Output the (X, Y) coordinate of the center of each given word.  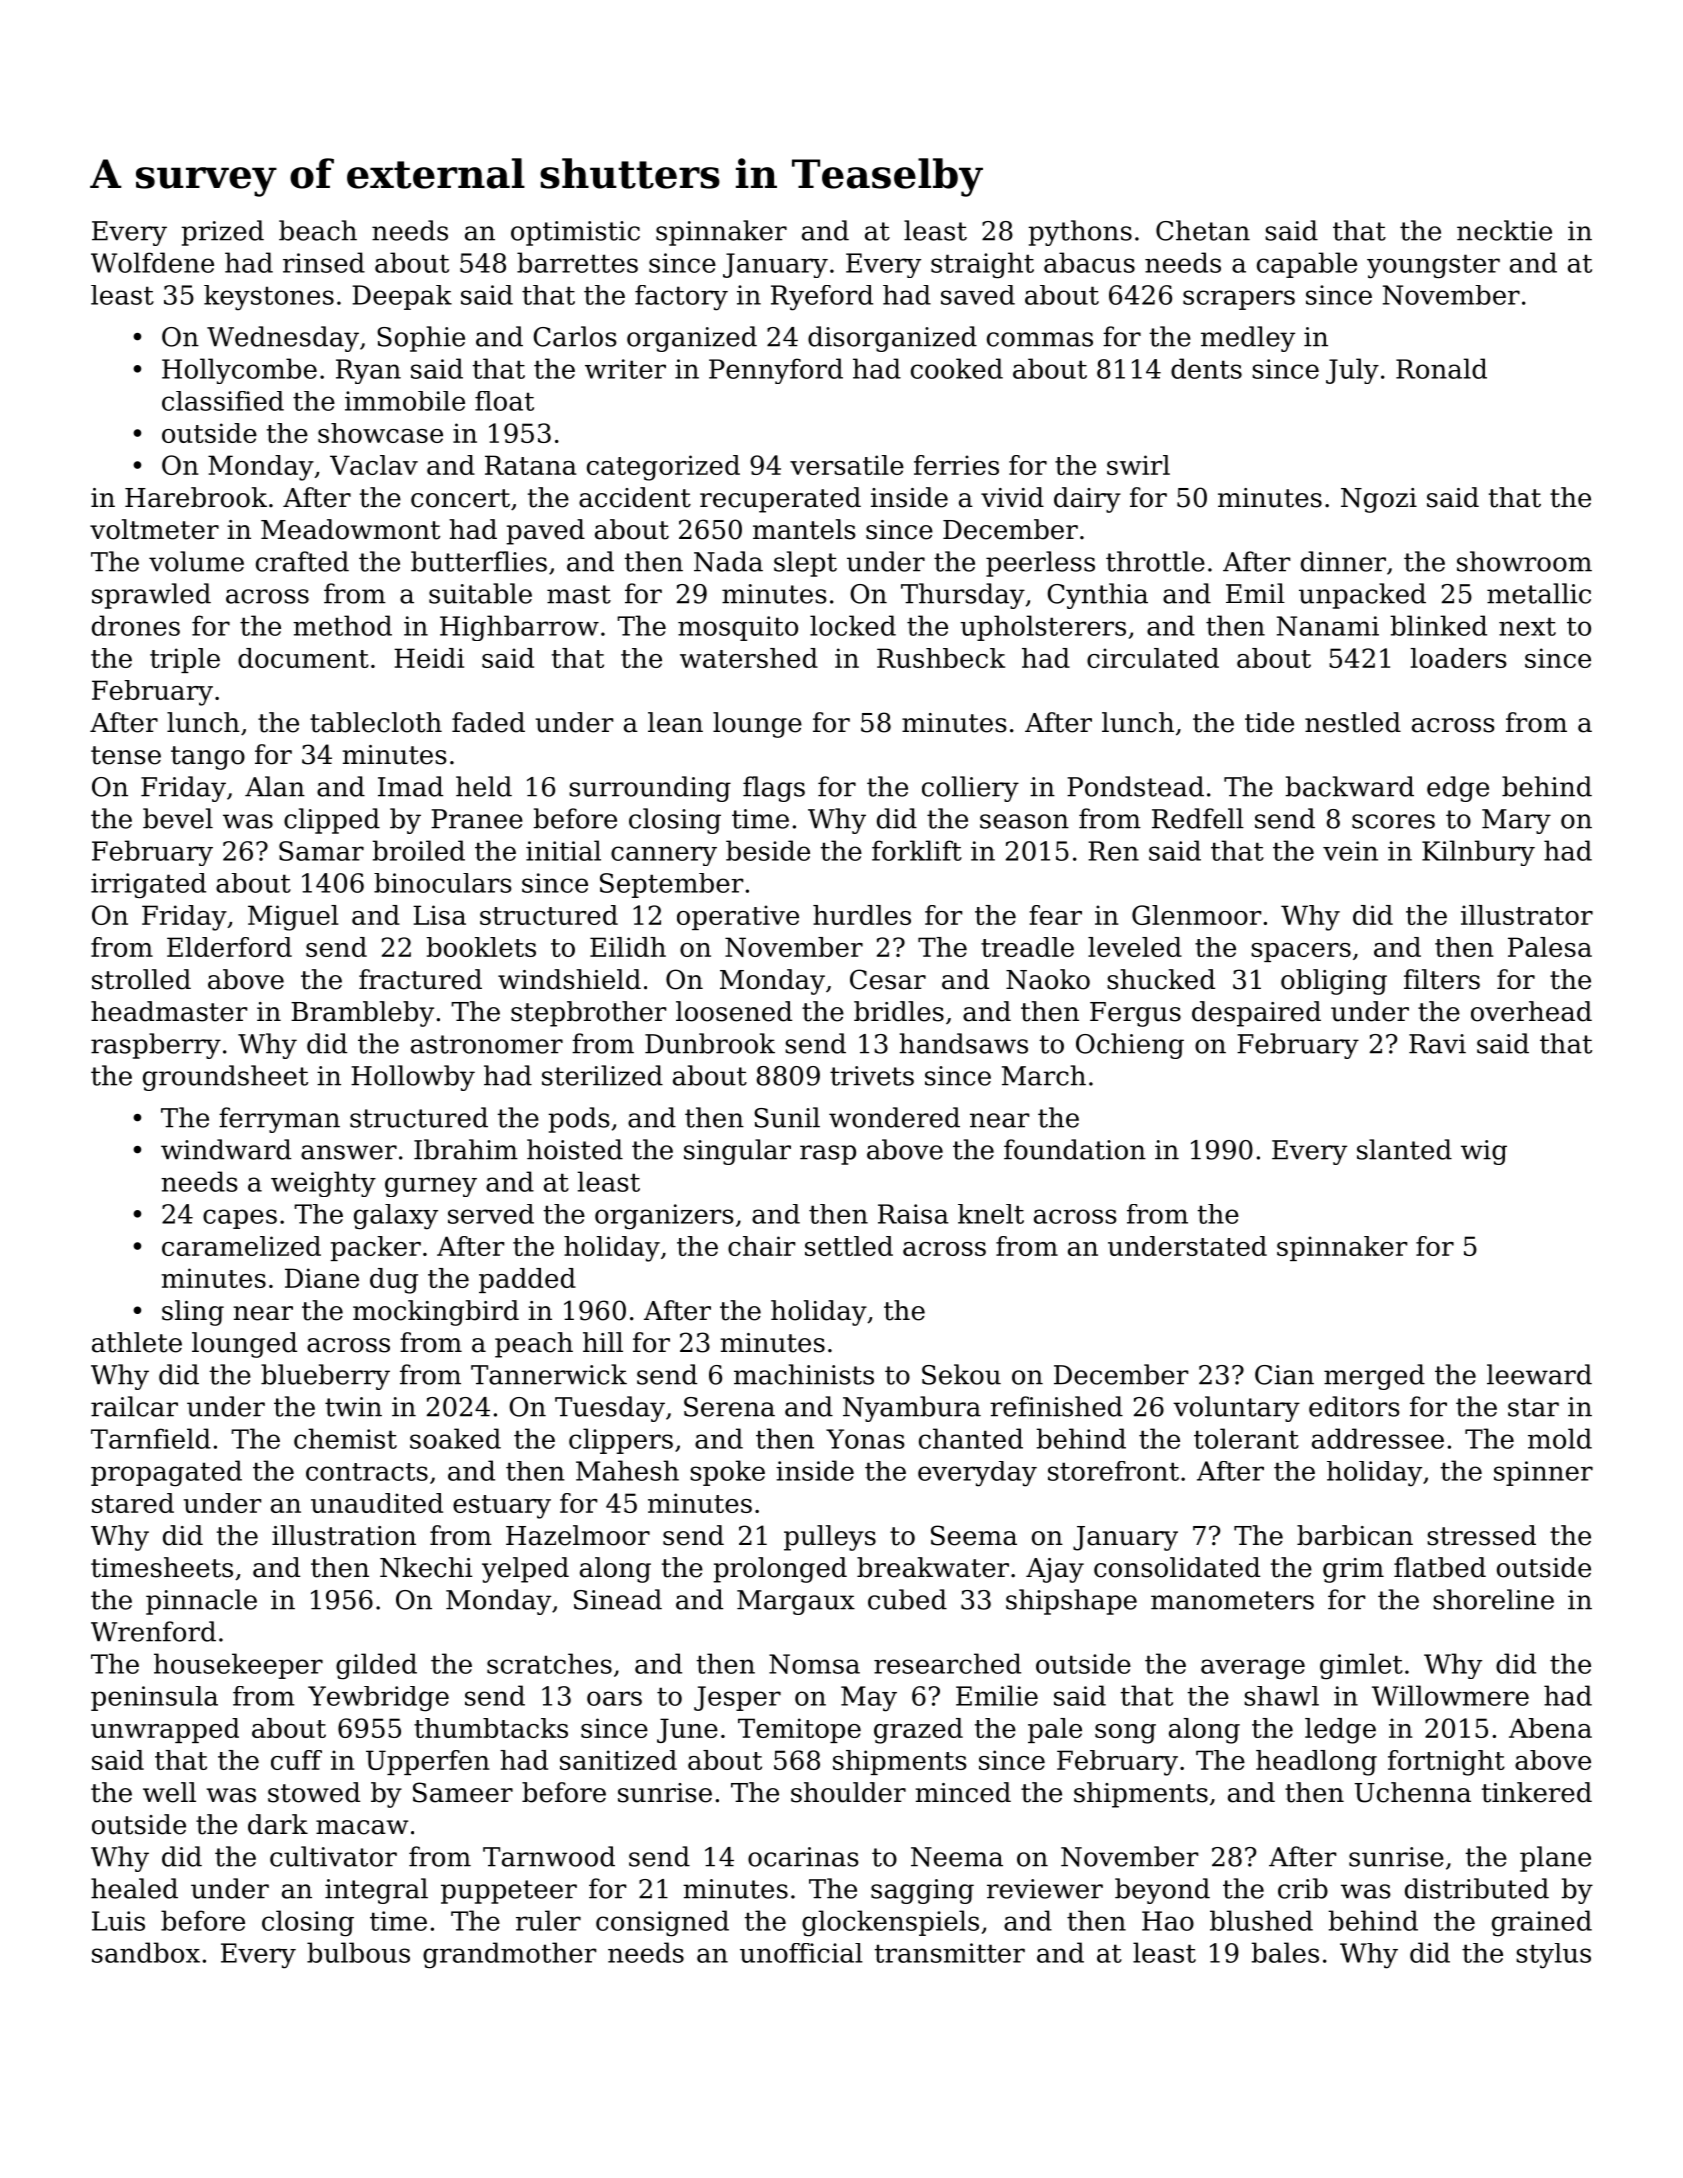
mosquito (738, 628)
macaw (362, 1827)
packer (375, 1248)
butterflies (479, 561)
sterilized (602, 1075)
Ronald (1441, 368)
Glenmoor (1196, 915)
